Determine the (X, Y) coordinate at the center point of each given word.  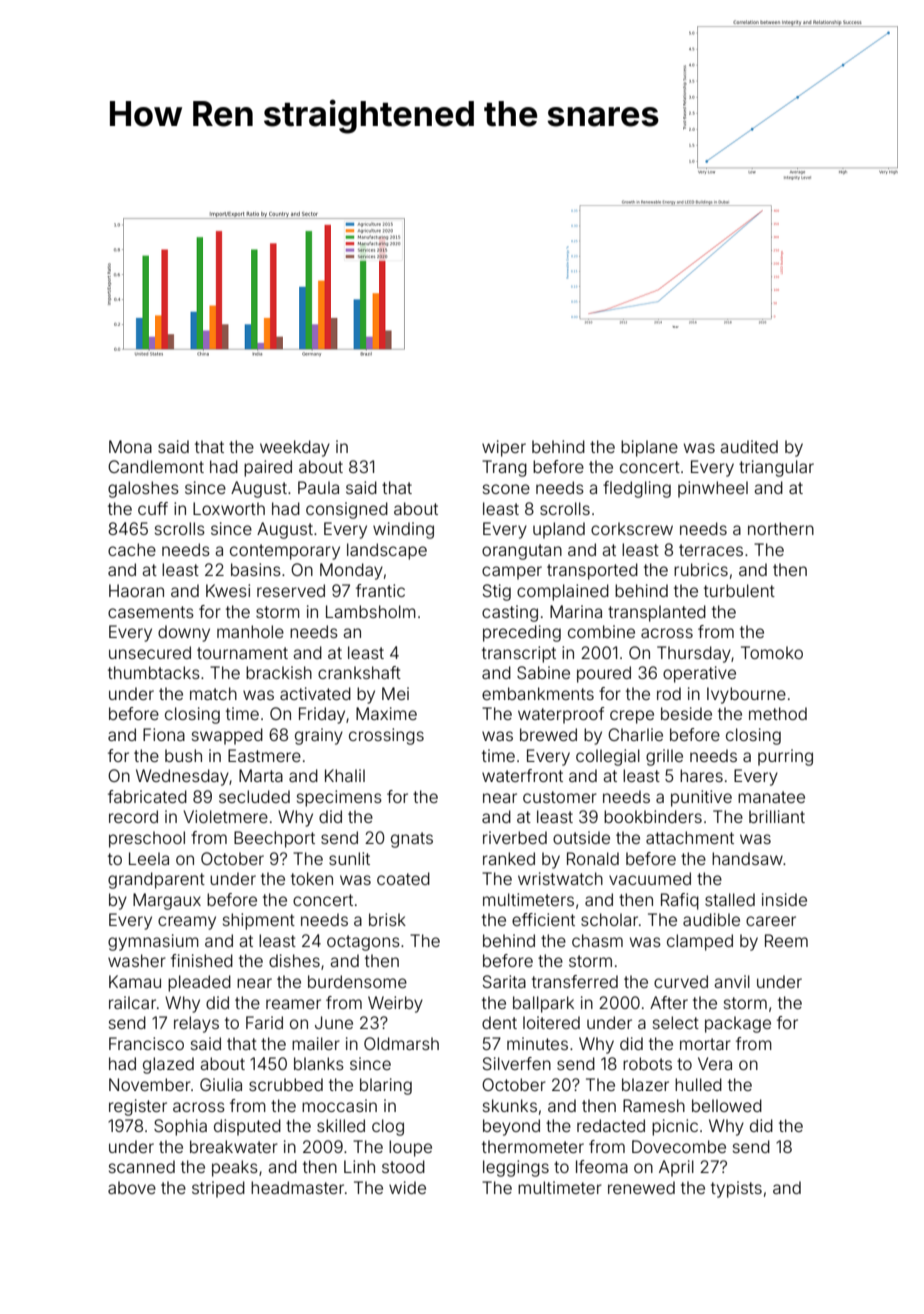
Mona (130, 446)
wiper (504, 448)
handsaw (747, 858)
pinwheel (713, 489)
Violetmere (225, 816)
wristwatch (560, 878)
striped (218, 1189)
